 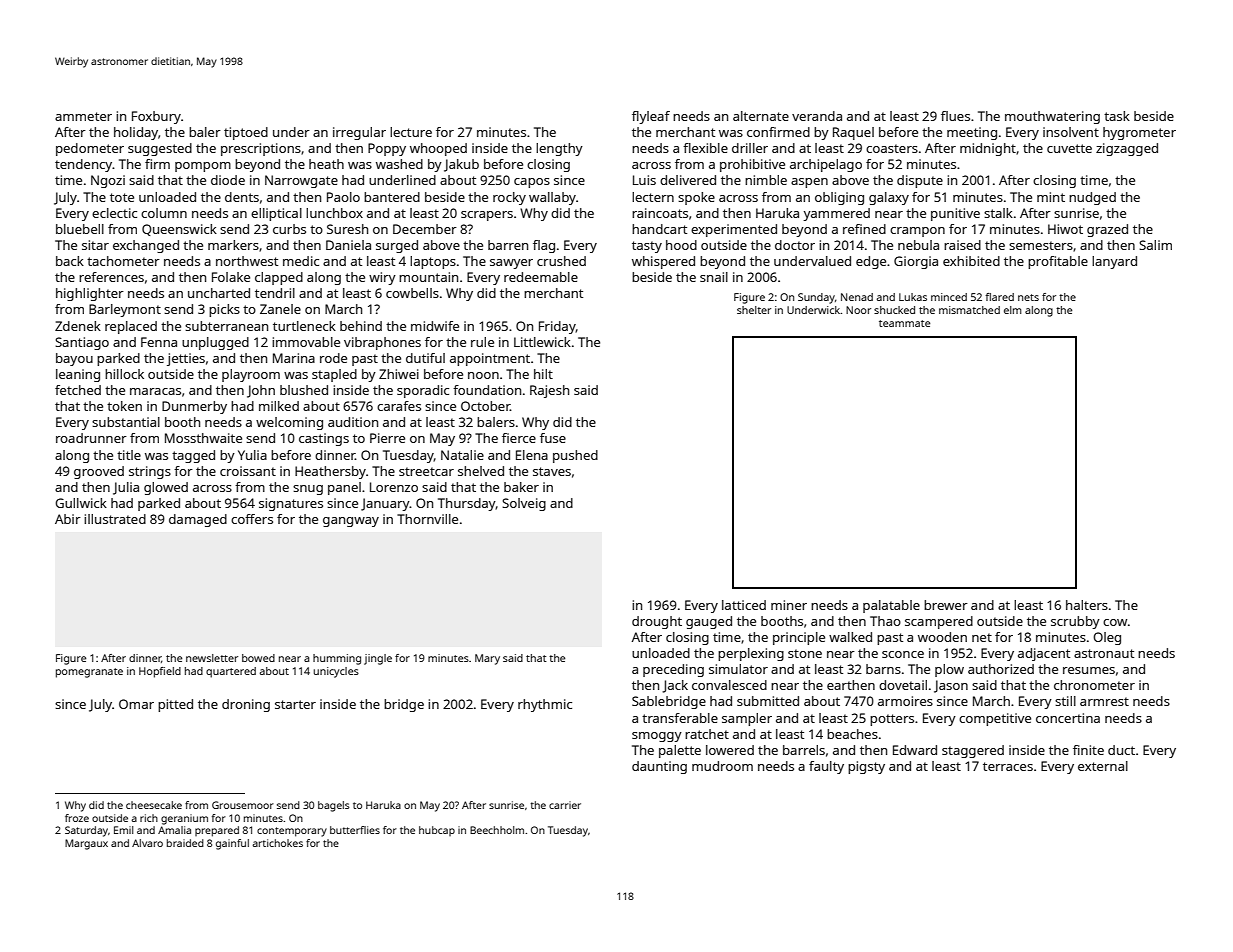 I want to click on preceding, so click(x=673, y=670).
